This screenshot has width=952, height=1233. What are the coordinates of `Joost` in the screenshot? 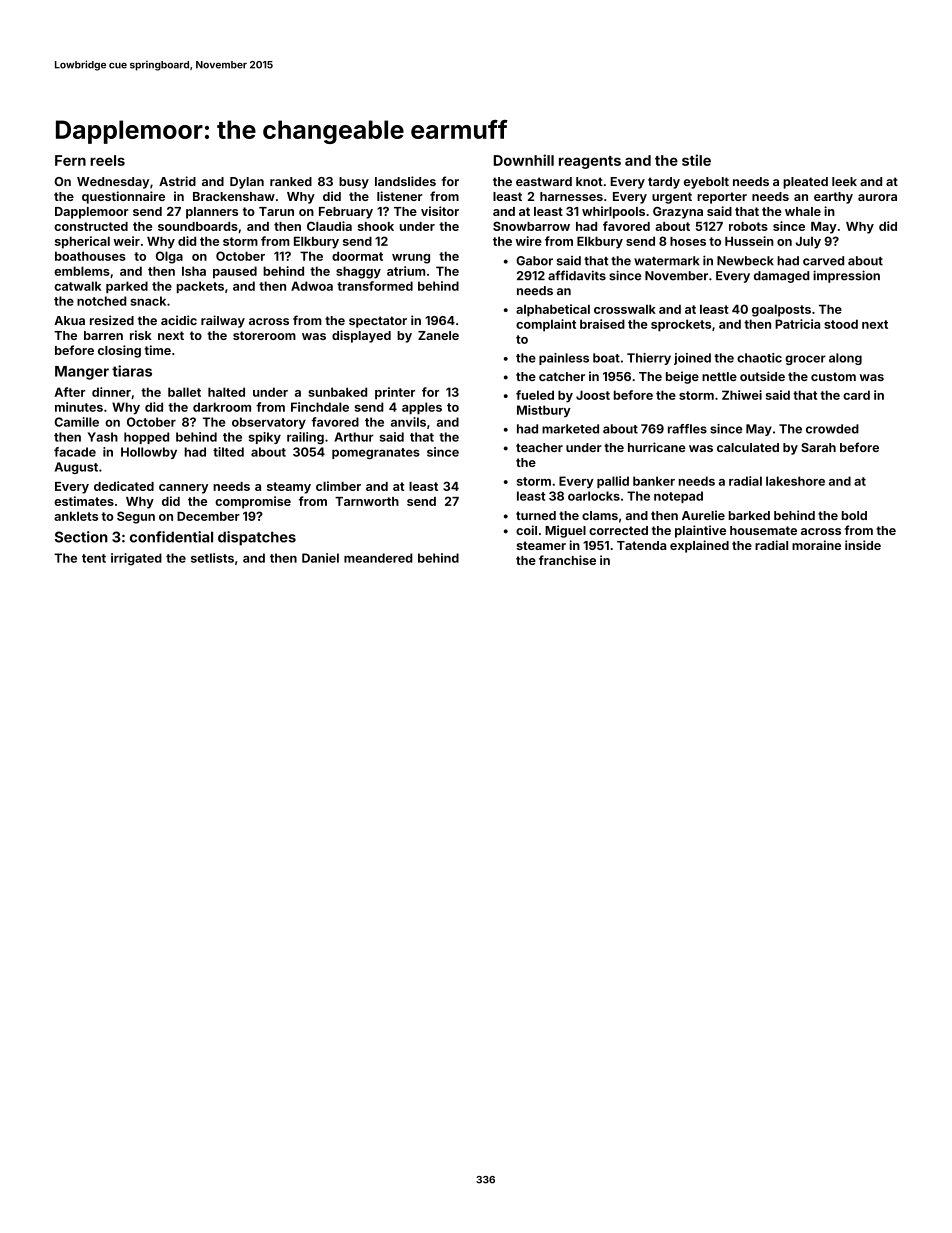 It's located at (593, 395).
